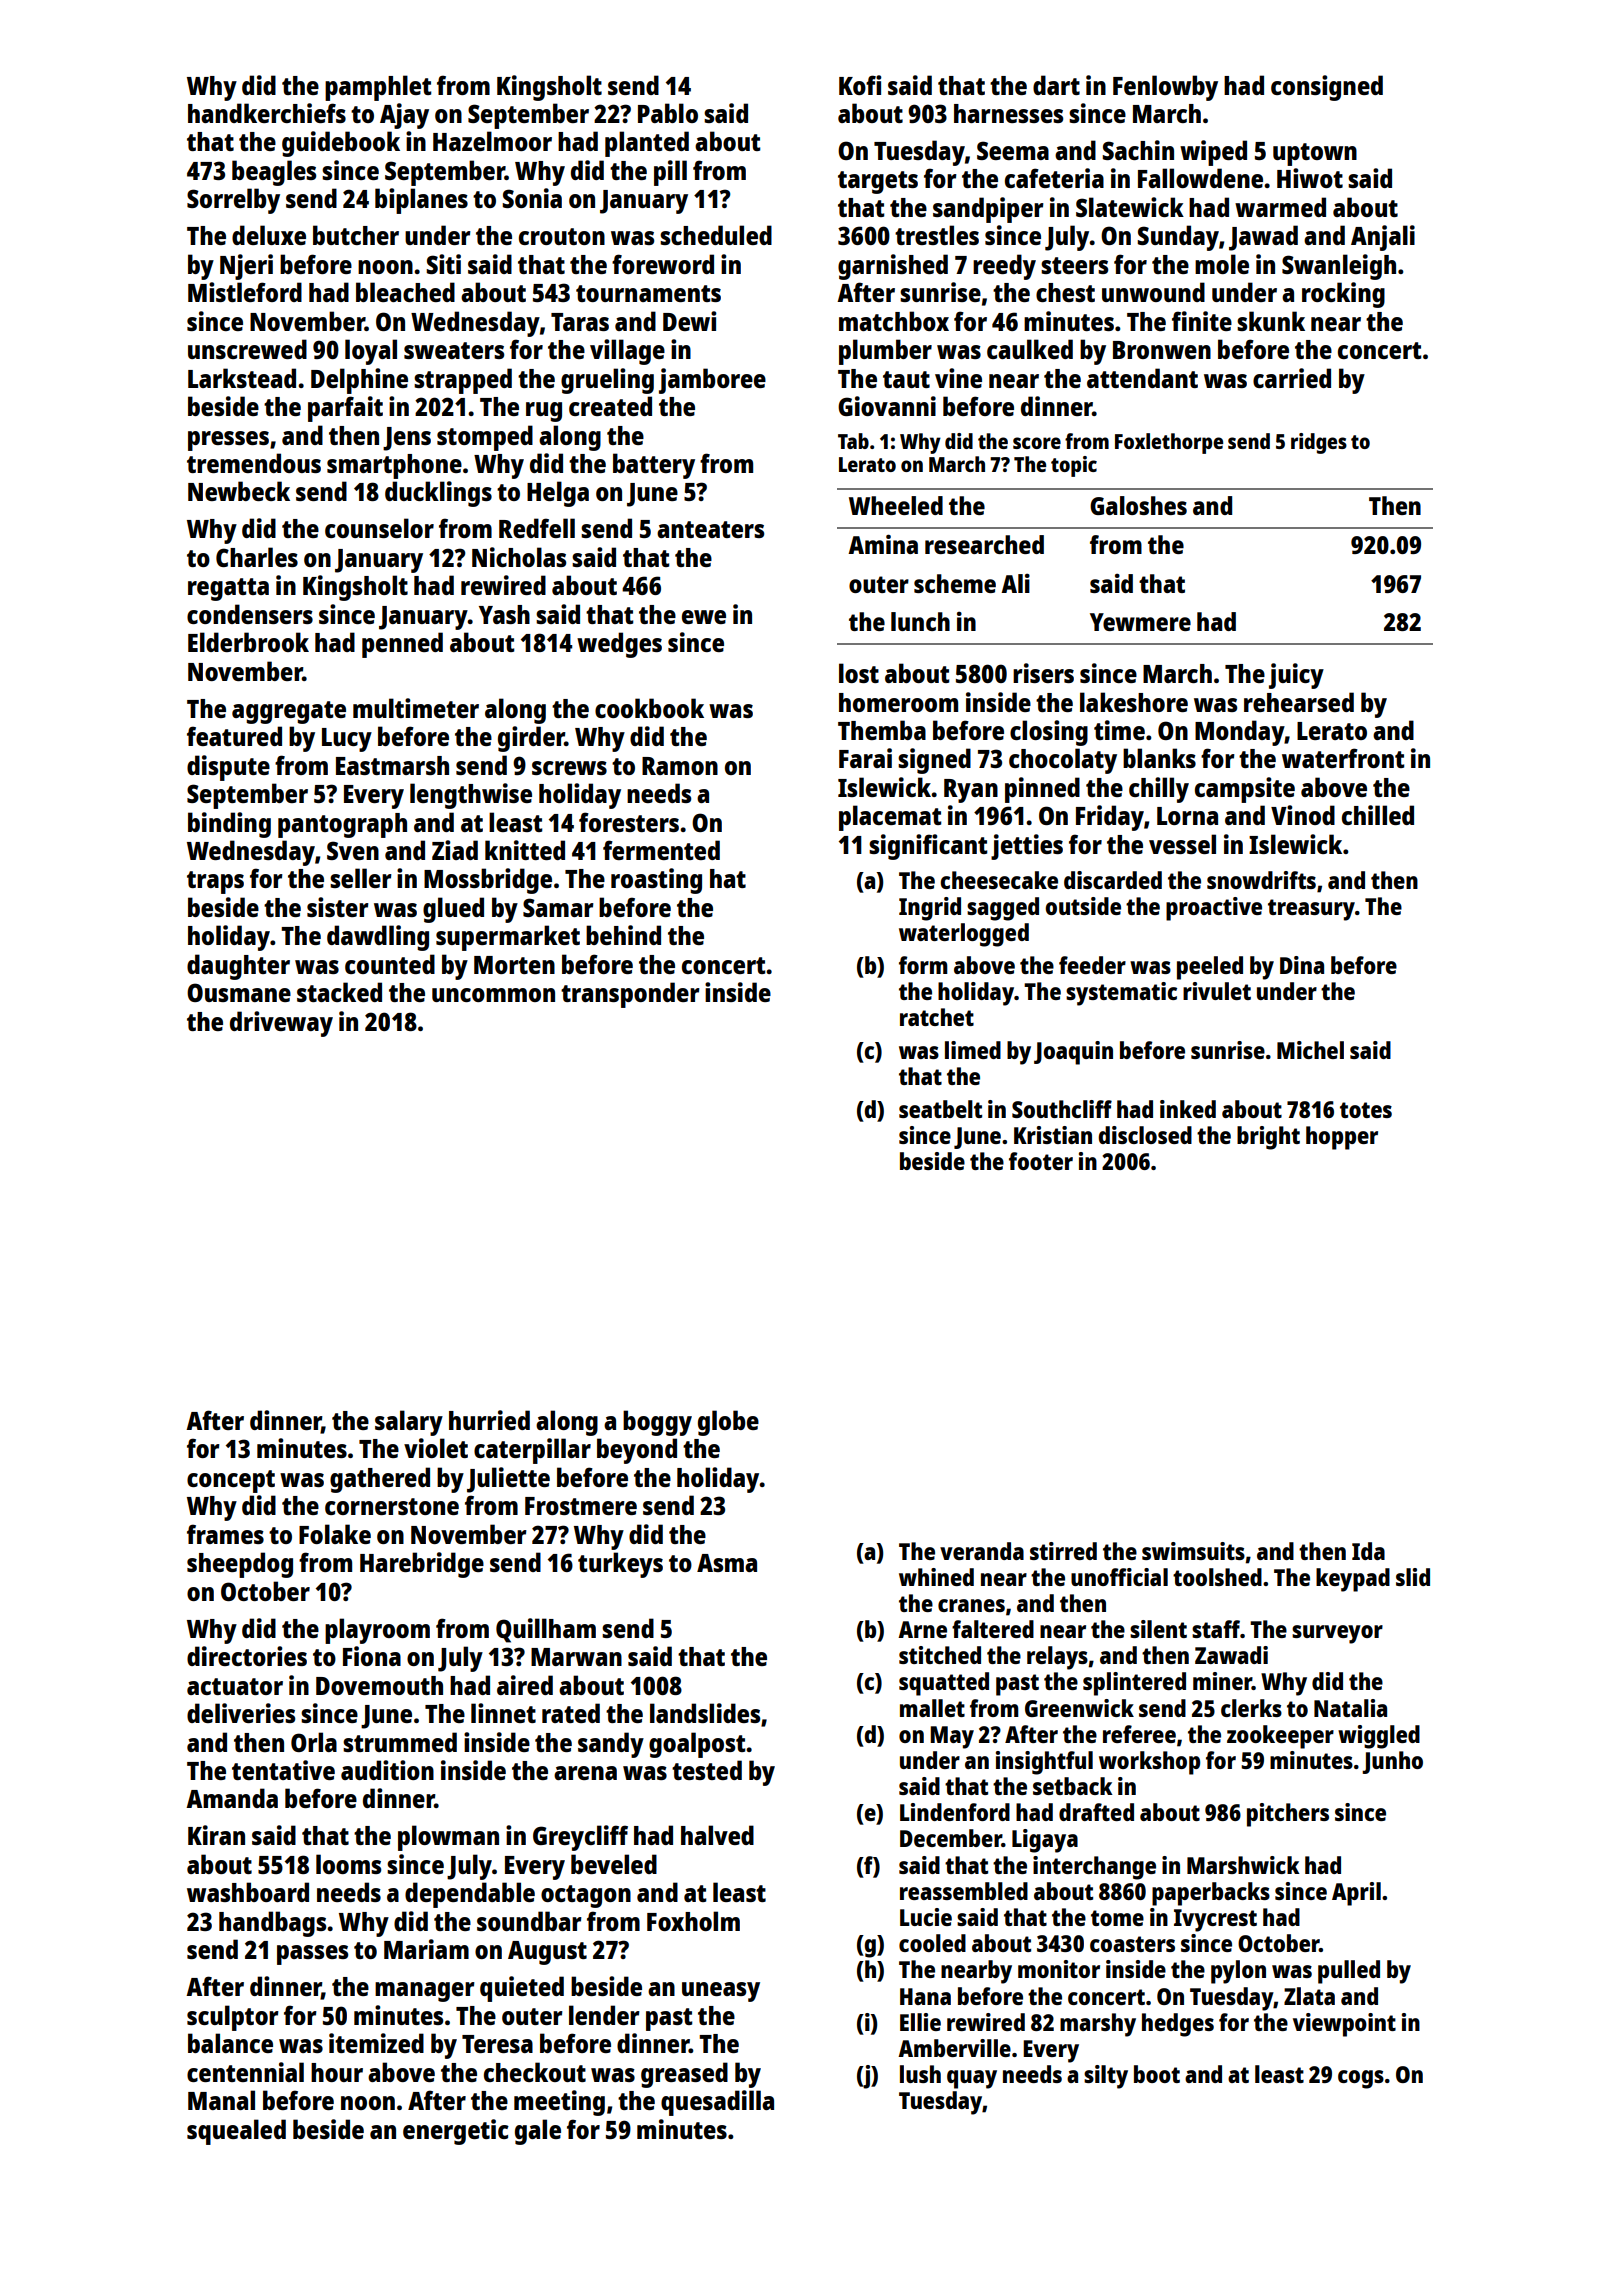  I want to click on garnished, so click(893, 267).
